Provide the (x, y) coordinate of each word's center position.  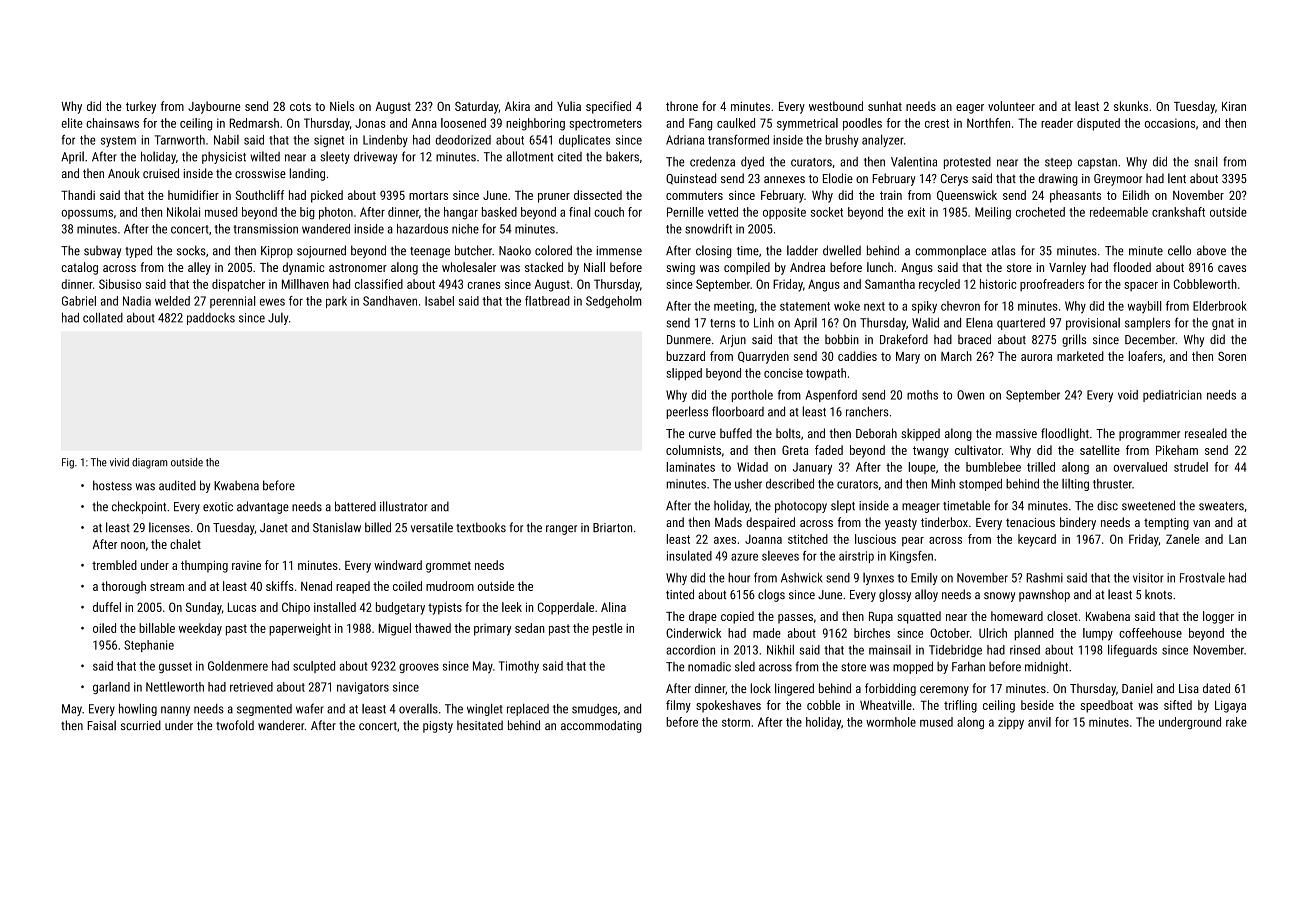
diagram (150, 463)
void (1128, 395)
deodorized (463, 140)
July (278, 319)
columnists (693, 450)
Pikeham (1177, 450)
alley (199, 268)
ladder (802, 250)
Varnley (1067, 268)
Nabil (226, 140)
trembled (114, 565)
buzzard (685, 356)
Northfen (988, 123)
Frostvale (1202, 577)
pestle (608, 629)
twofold (235, 725)
